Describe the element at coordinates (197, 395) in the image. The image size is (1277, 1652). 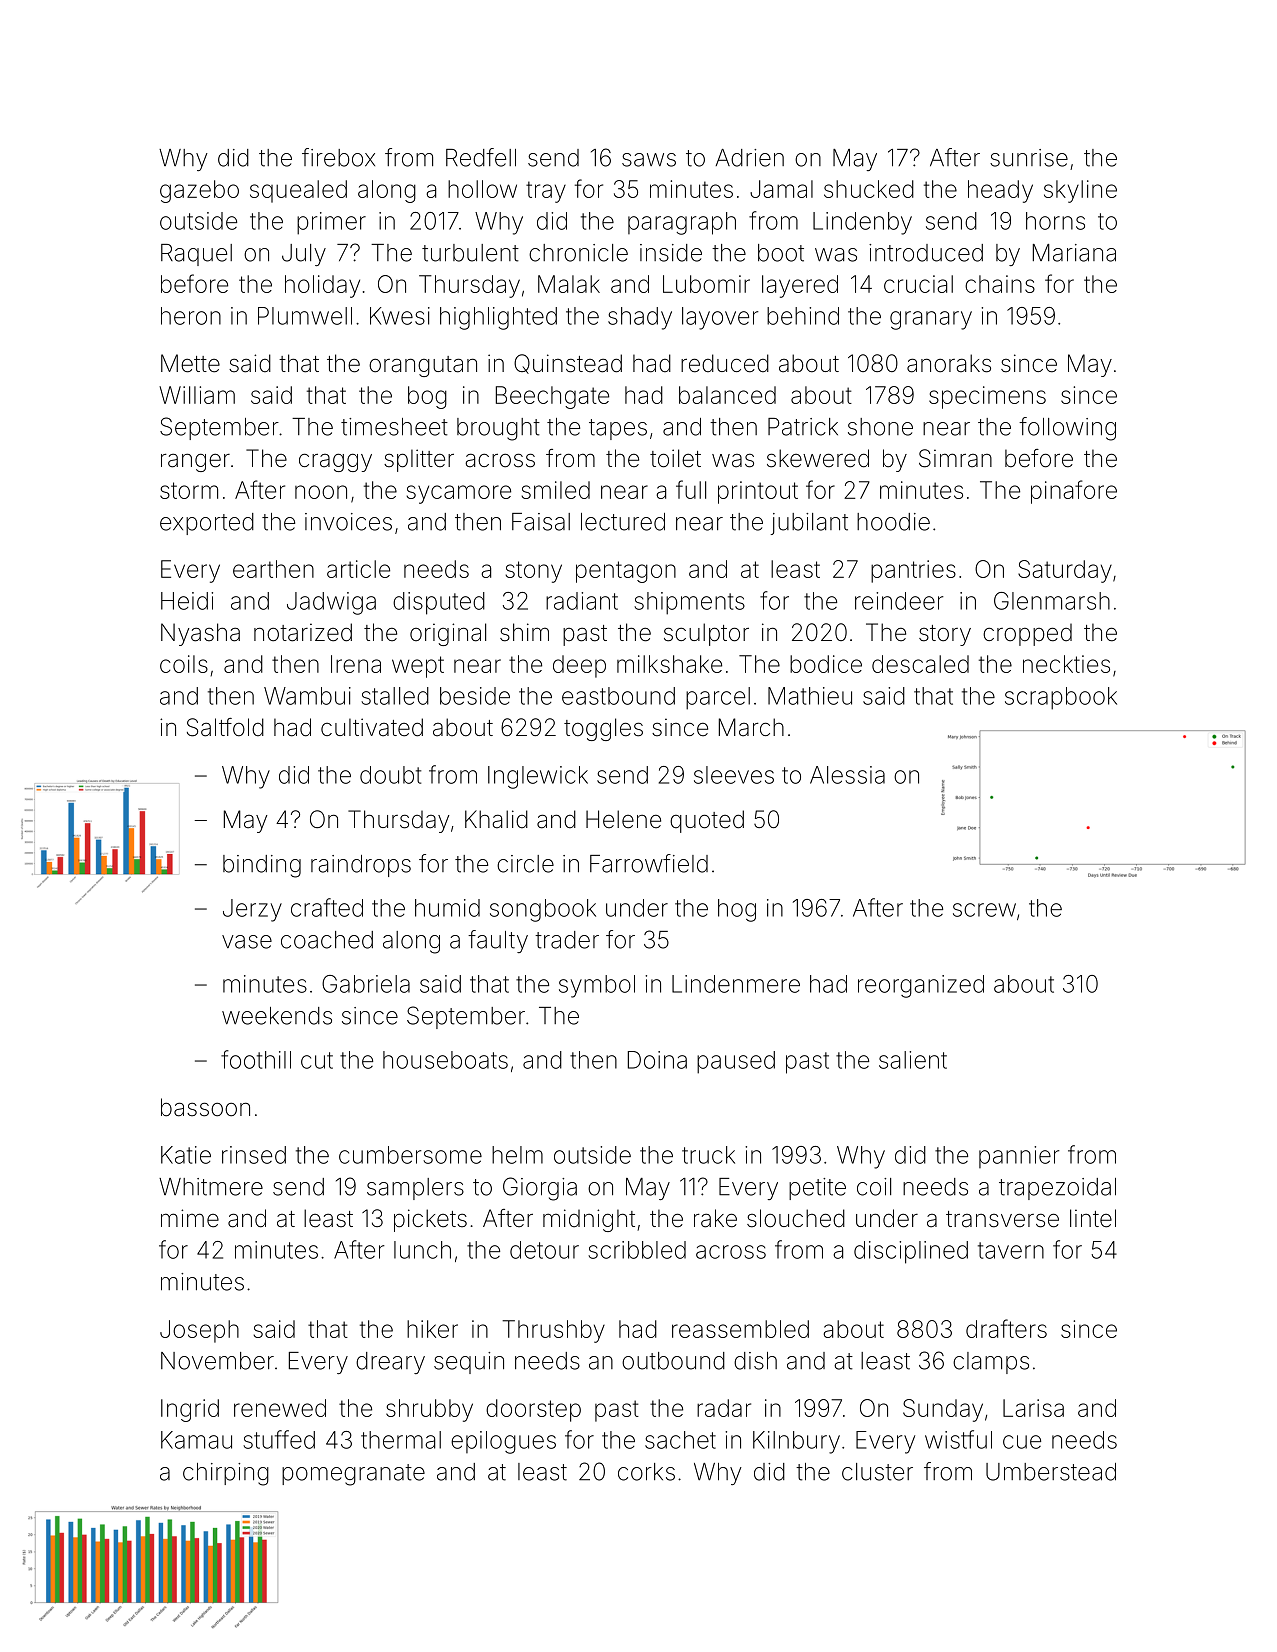
I see `William` at that location.
